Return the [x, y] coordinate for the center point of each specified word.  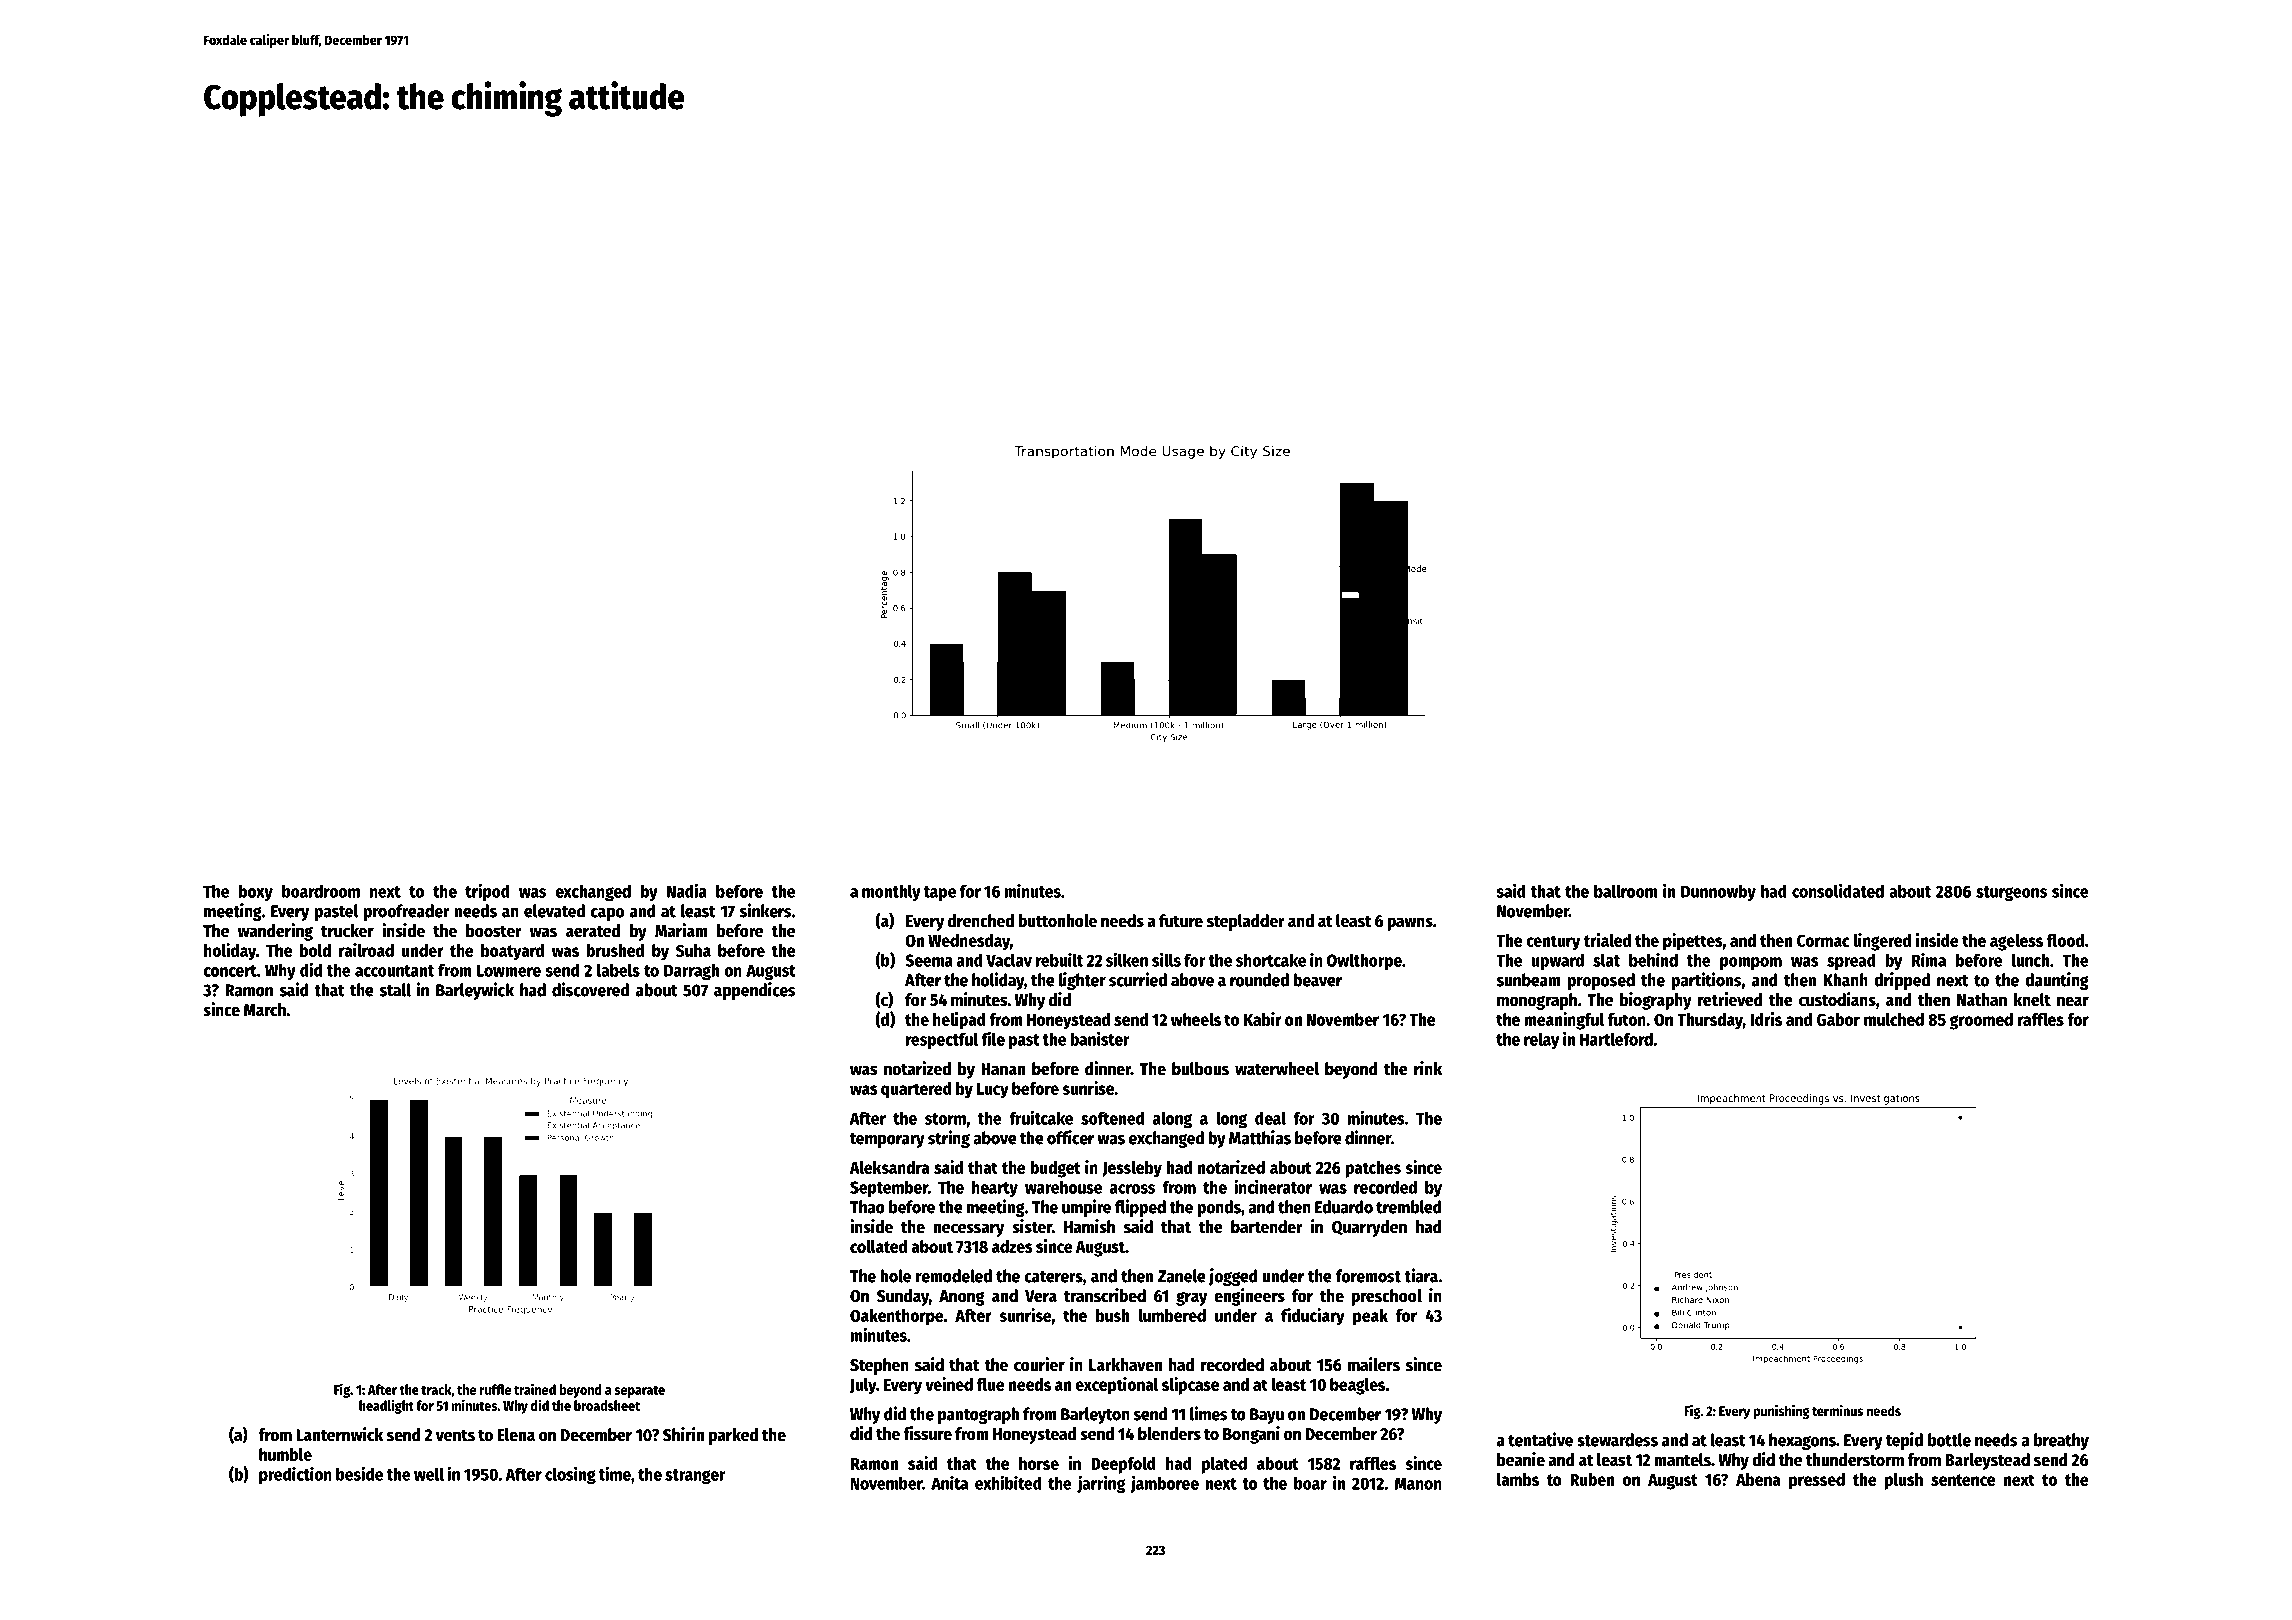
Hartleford [1616, 1039]
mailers [1374, 1364]
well [429, 1474]
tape [940, 894]
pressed [1817, 1481]
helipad [959, 1021]
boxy [256, 892]
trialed [1607, 940]
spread [1851, 961]
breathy [2061, 1441]
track [436, 1389]
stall [395, 990]
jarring [1101, 1484]
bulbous [1200, 1069]
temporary [887, 1140]
